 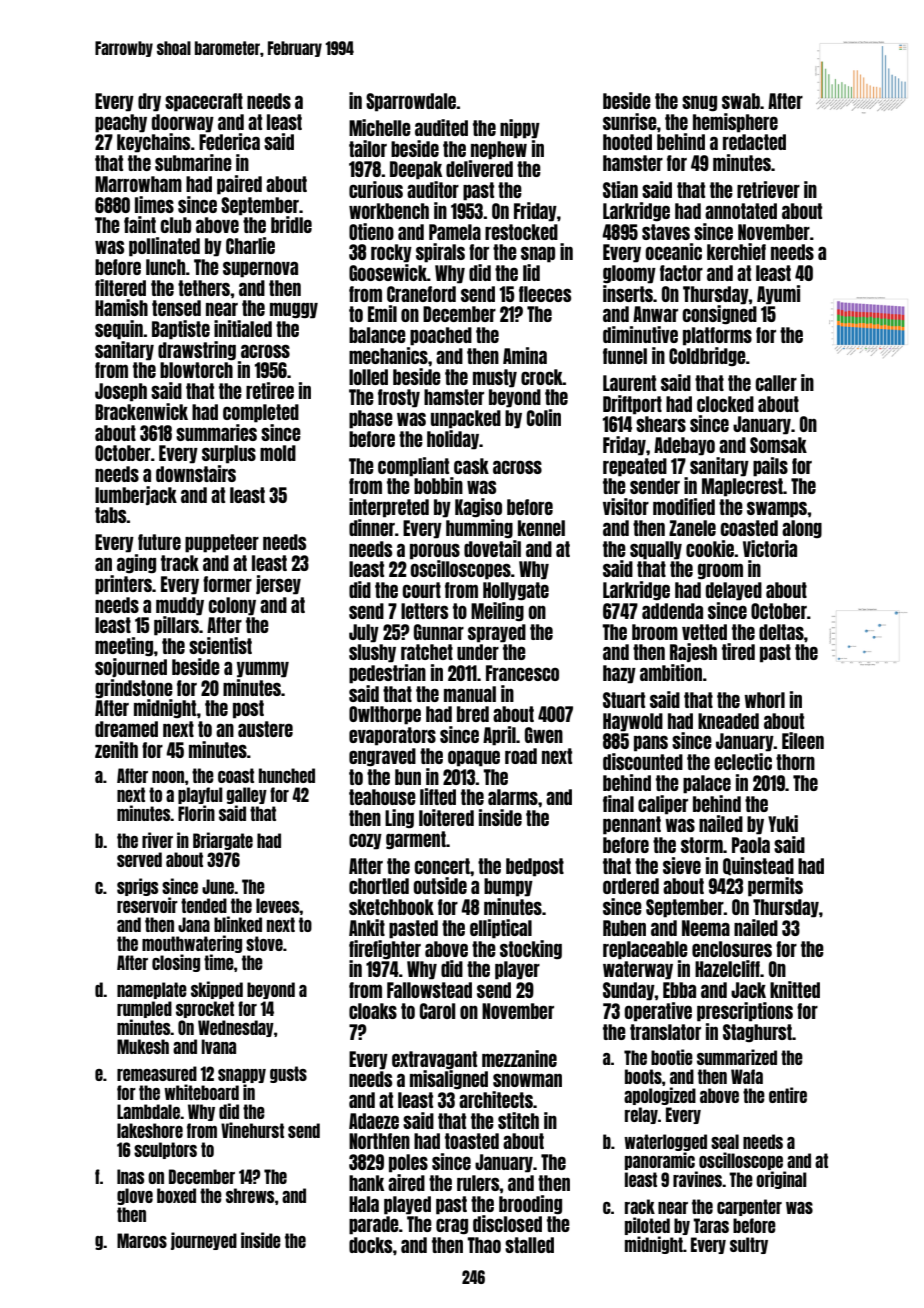 I want to click on journeyed, so click(x=204, y=1241).
